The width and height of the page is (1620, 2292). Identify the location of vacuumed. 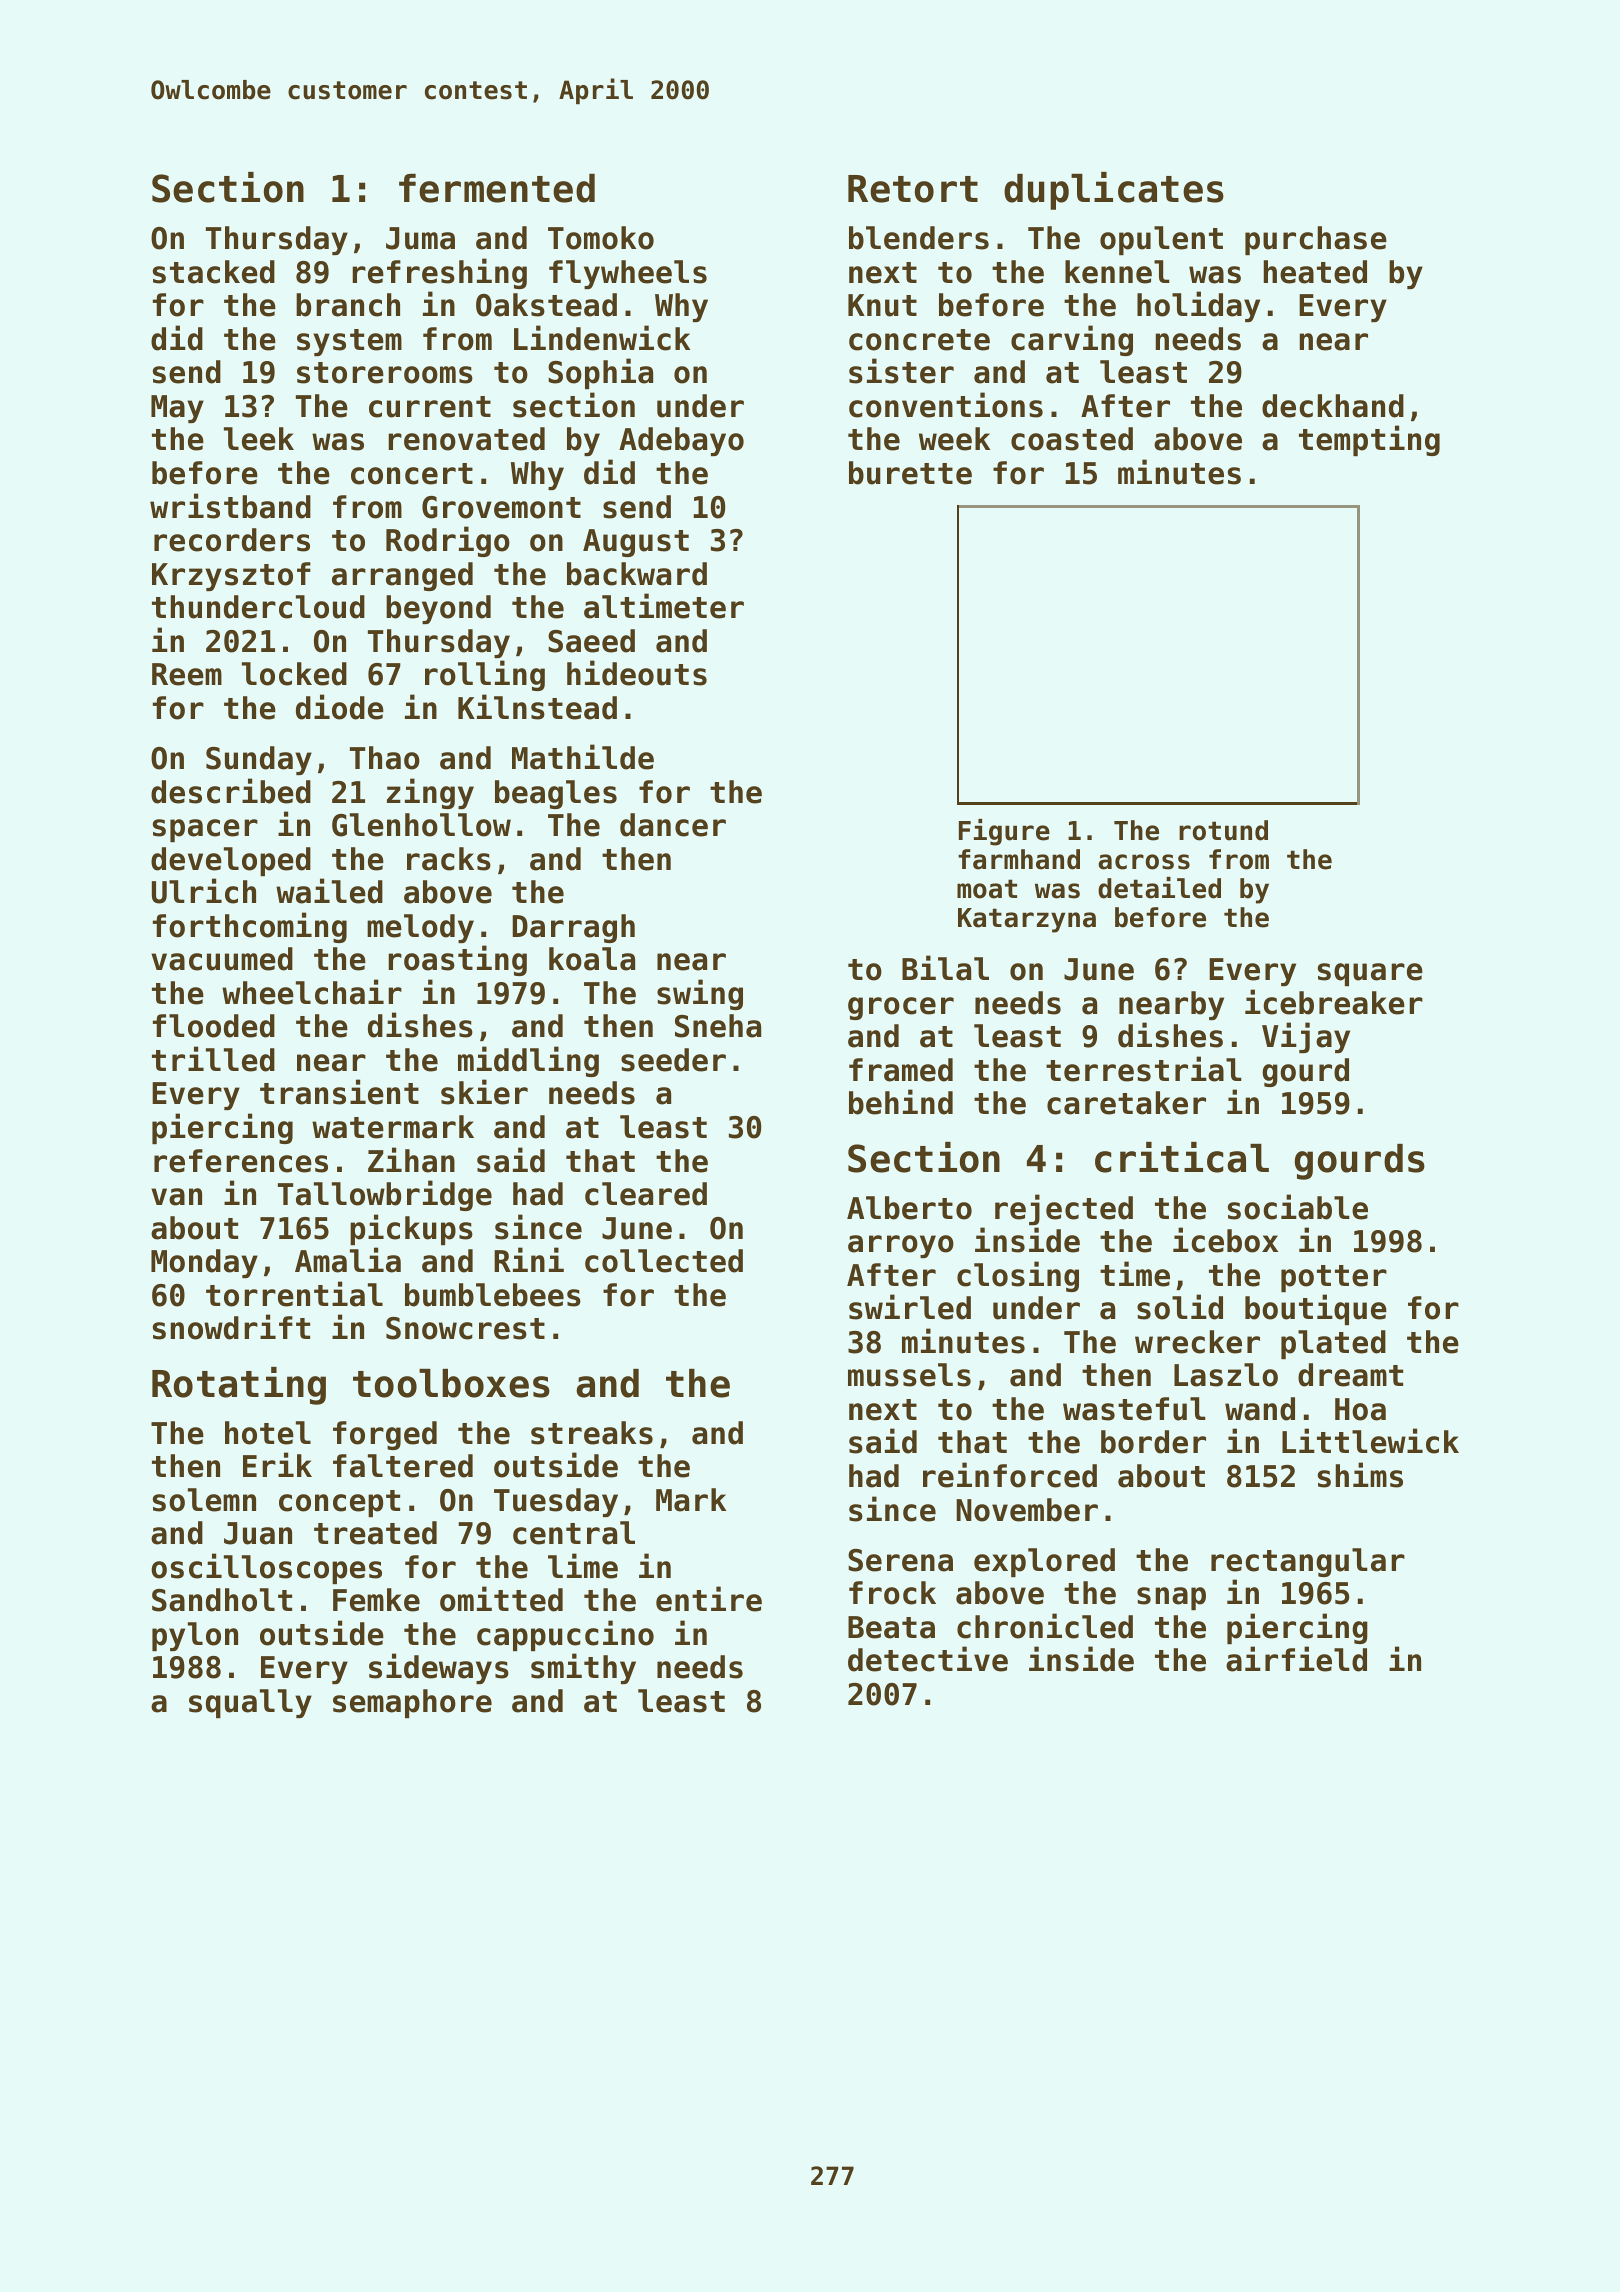
(222, 959).
